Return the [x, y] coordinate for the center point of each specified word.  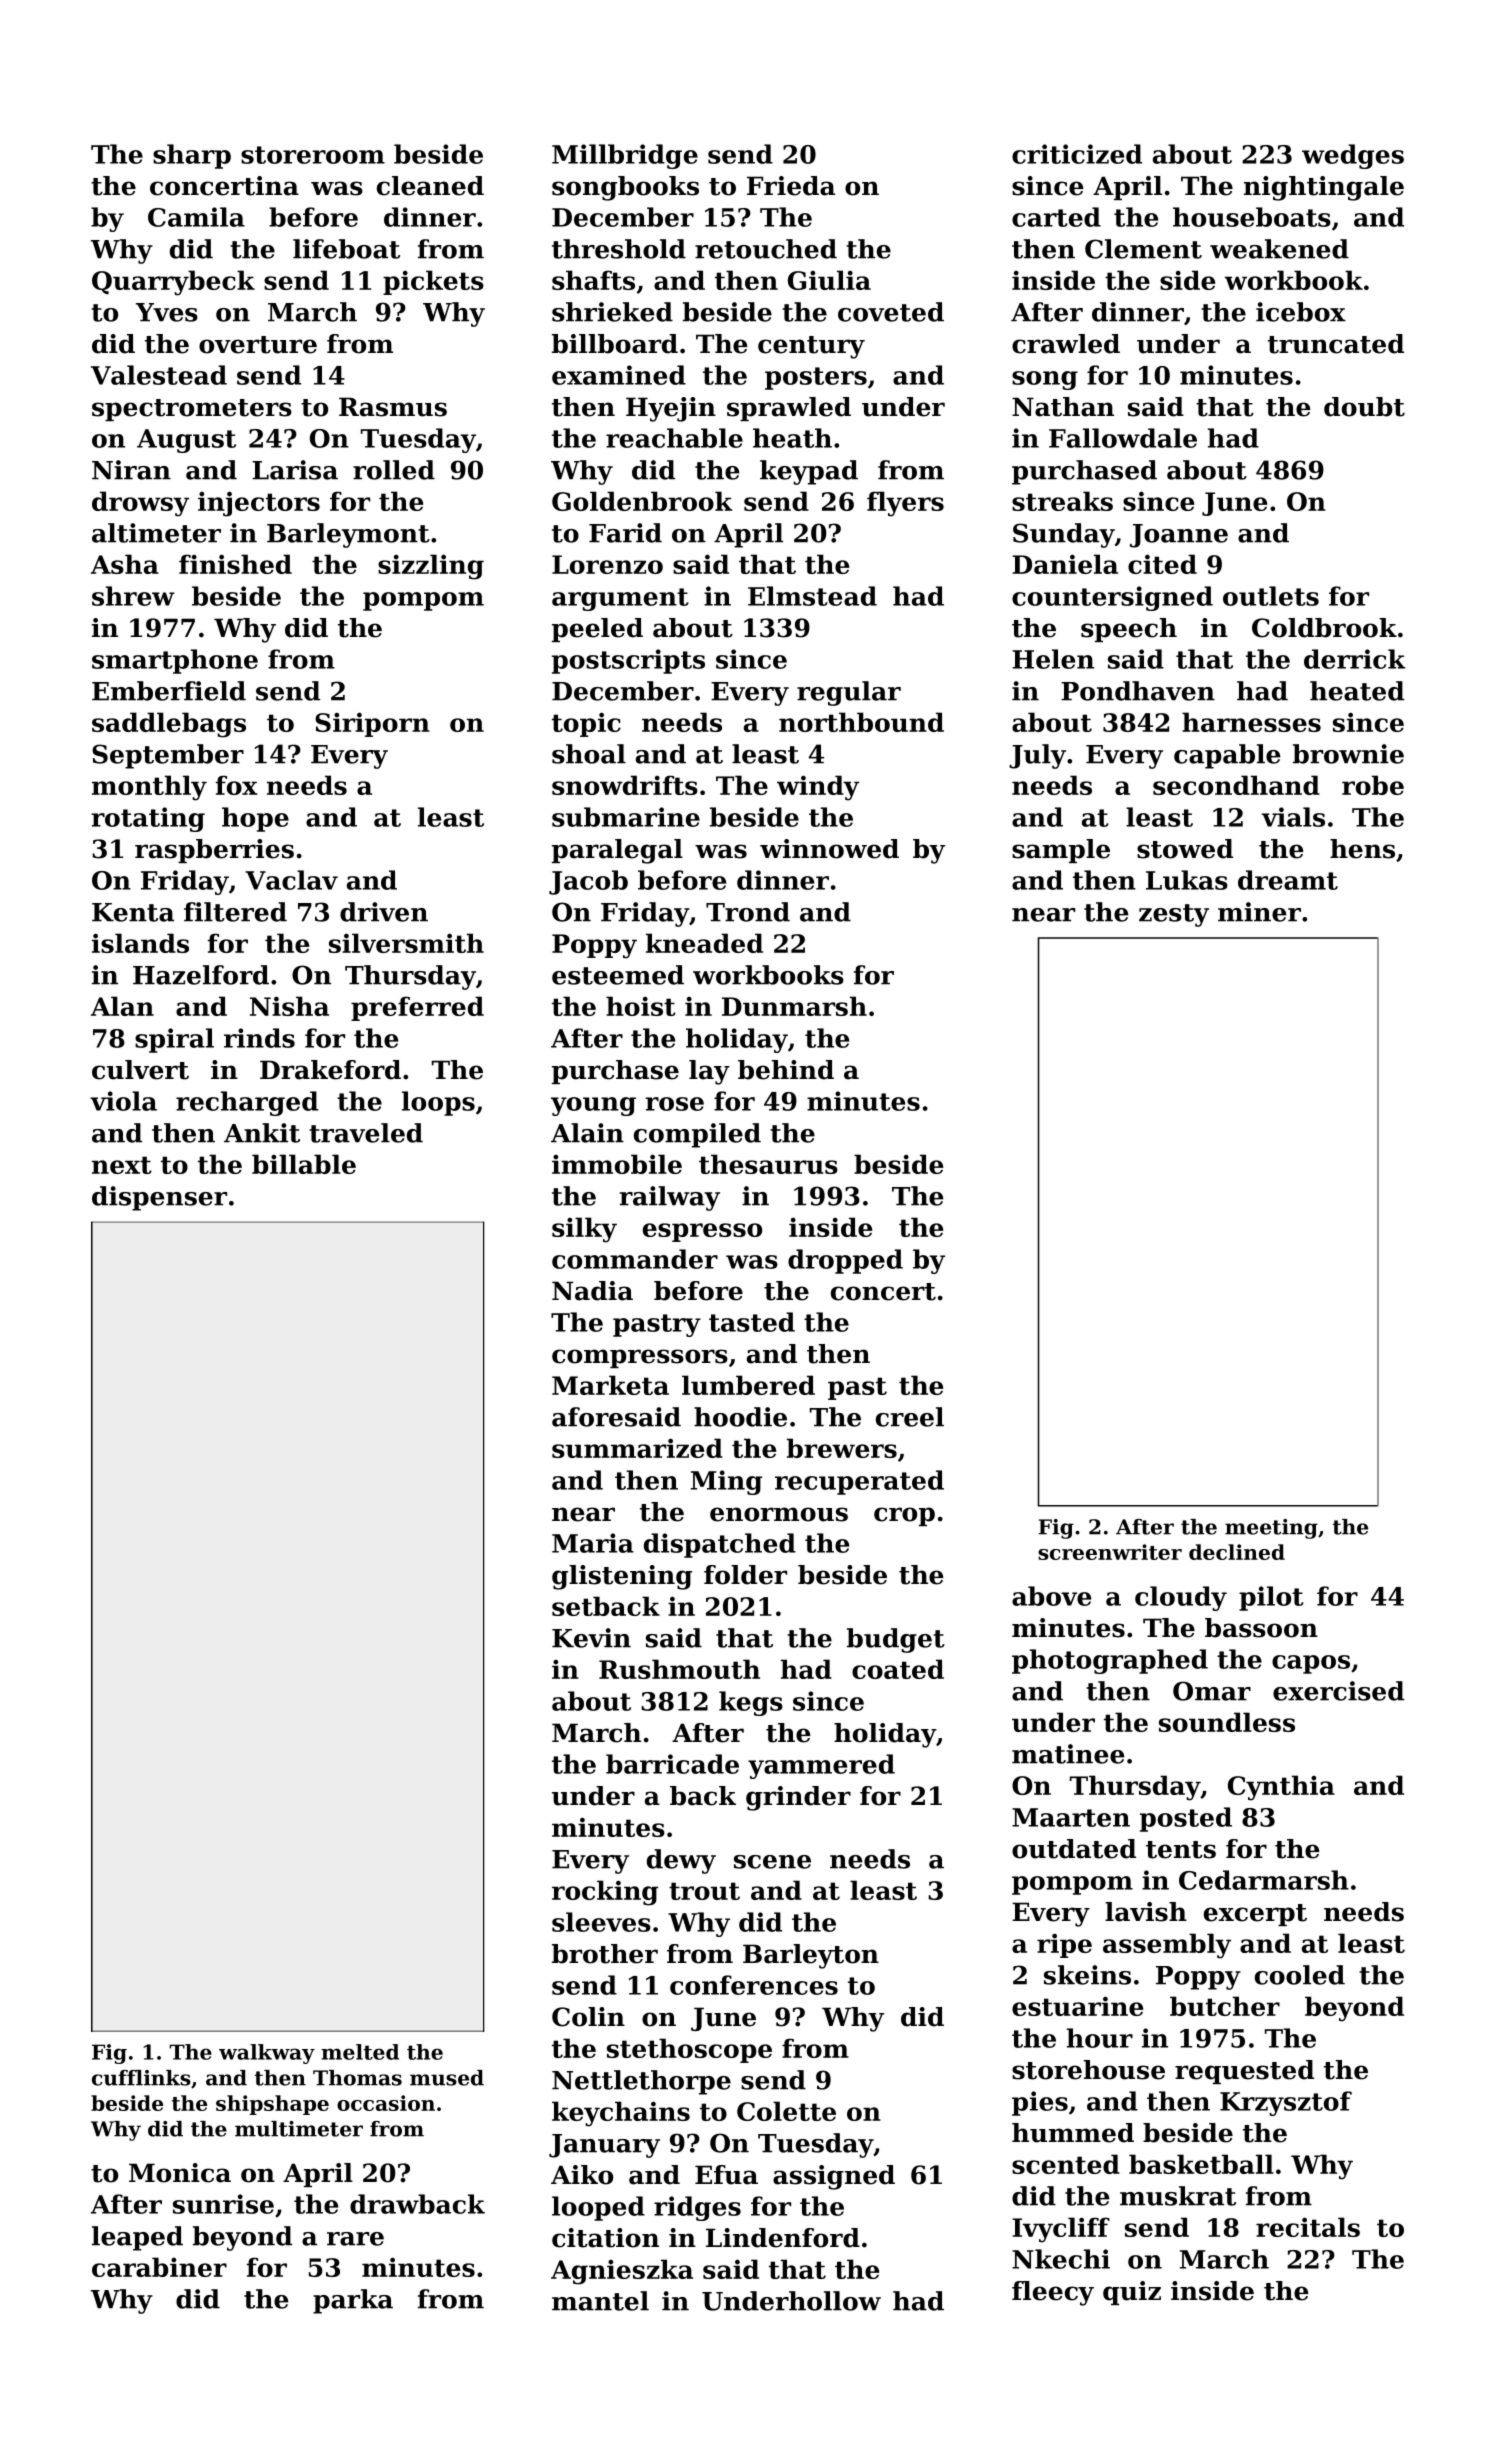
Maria [593, 1543]
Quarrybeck [173, 283]
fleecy [1053, 2293]
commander [635, 1259]
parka [353, 2301]
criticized [1077, 154]
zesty [1174, 915]
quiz [1132, 2293]
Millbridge [625, 156]
